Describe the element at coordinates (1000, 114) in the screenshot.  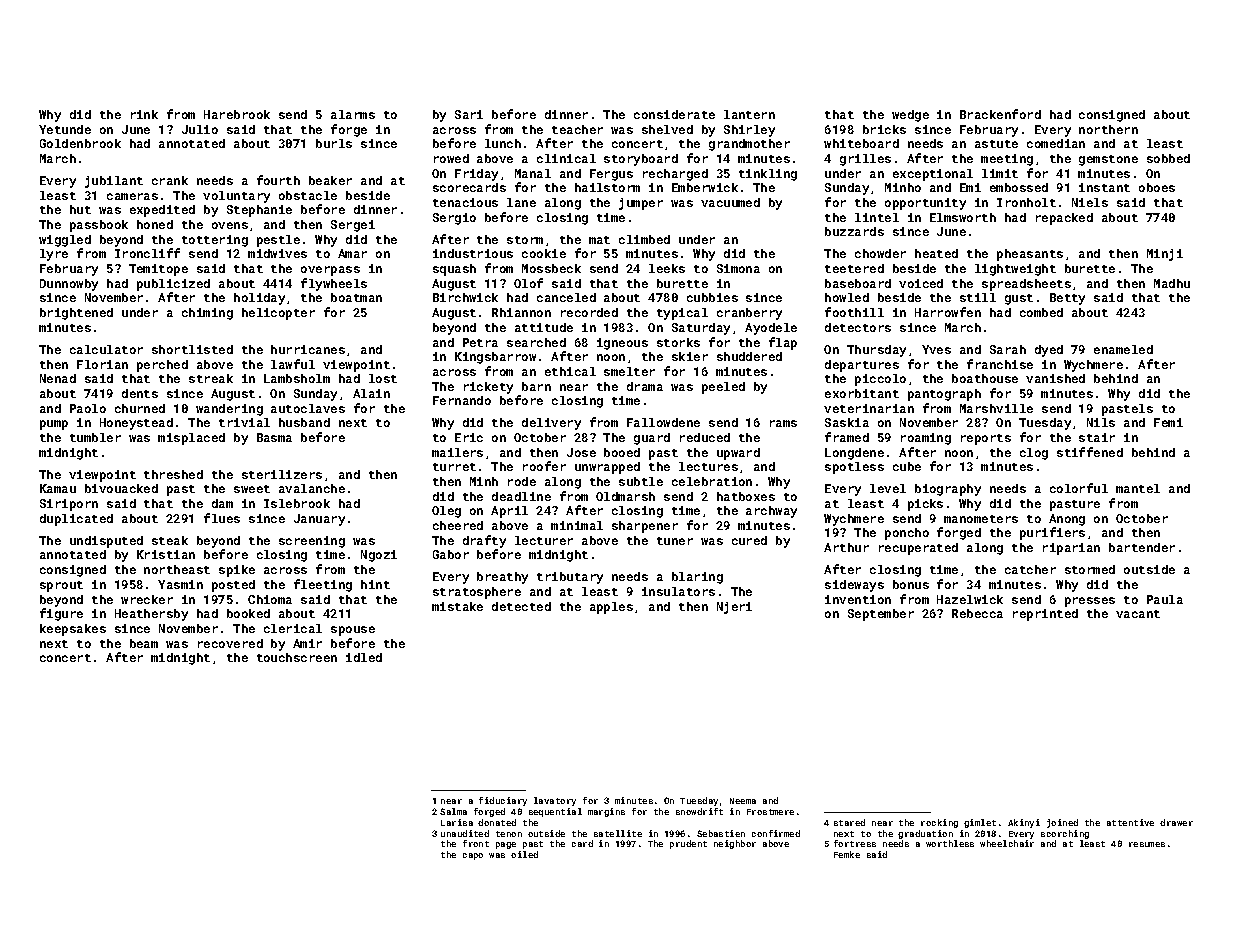
I see `Brackenford` at that location.
